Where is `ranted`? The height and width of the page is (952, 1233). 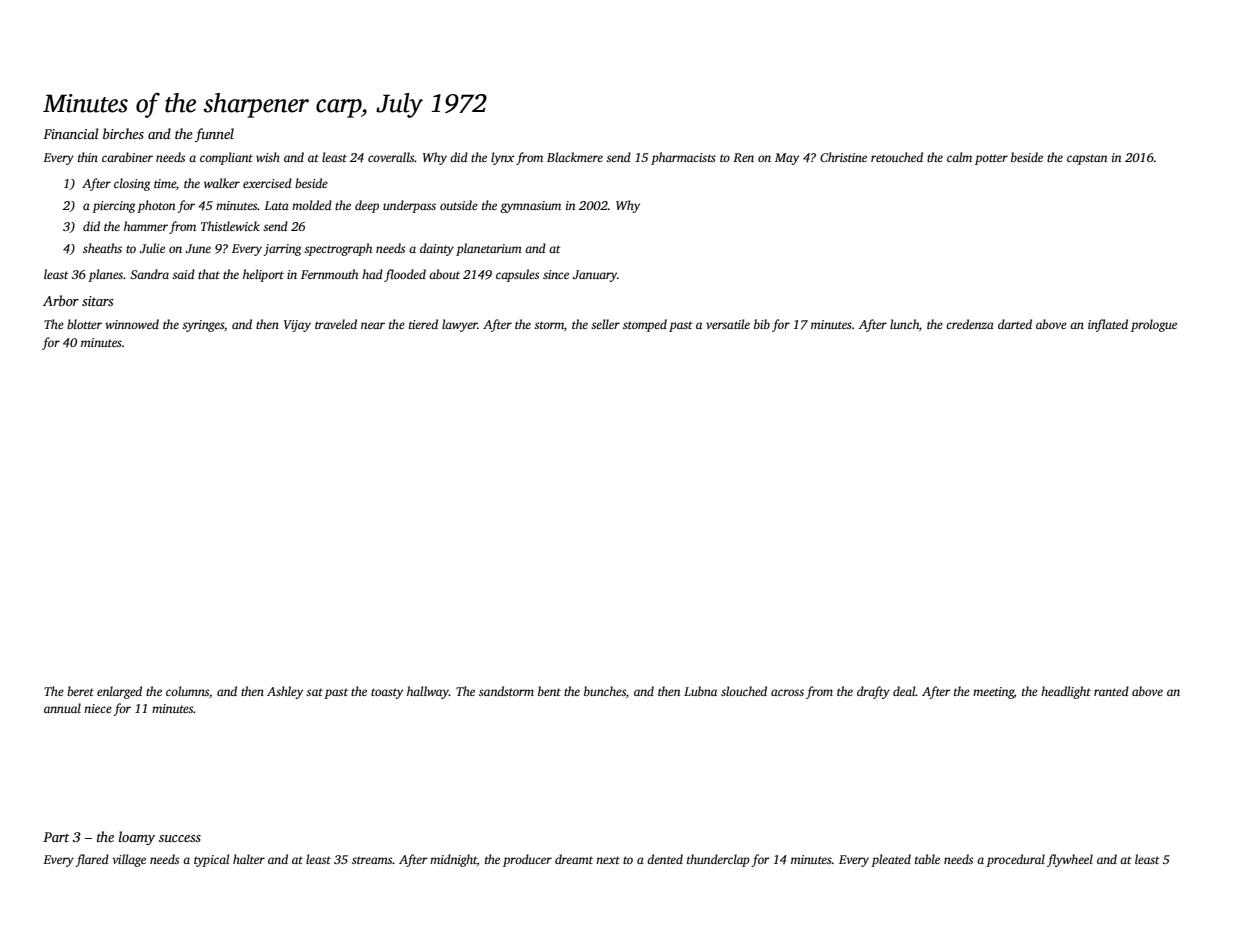
ranted is located at coordinates (1111, 691).
